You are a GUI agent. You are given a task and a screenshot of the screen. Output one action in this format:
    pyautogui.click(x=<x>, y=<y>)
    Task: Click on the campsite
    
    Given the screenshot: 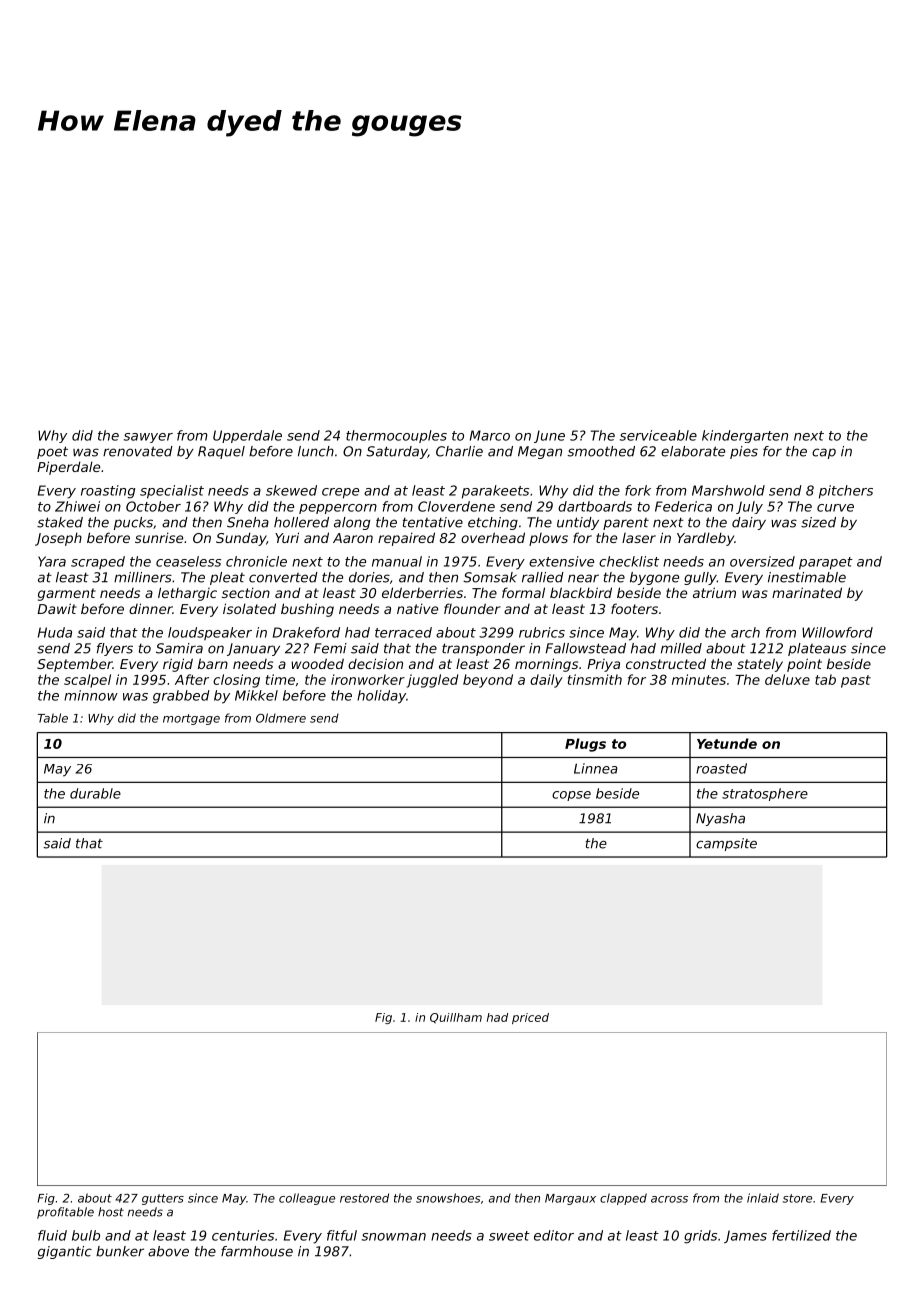 What is the action you would take?
    pyautogui.click(x=726, y=844)
